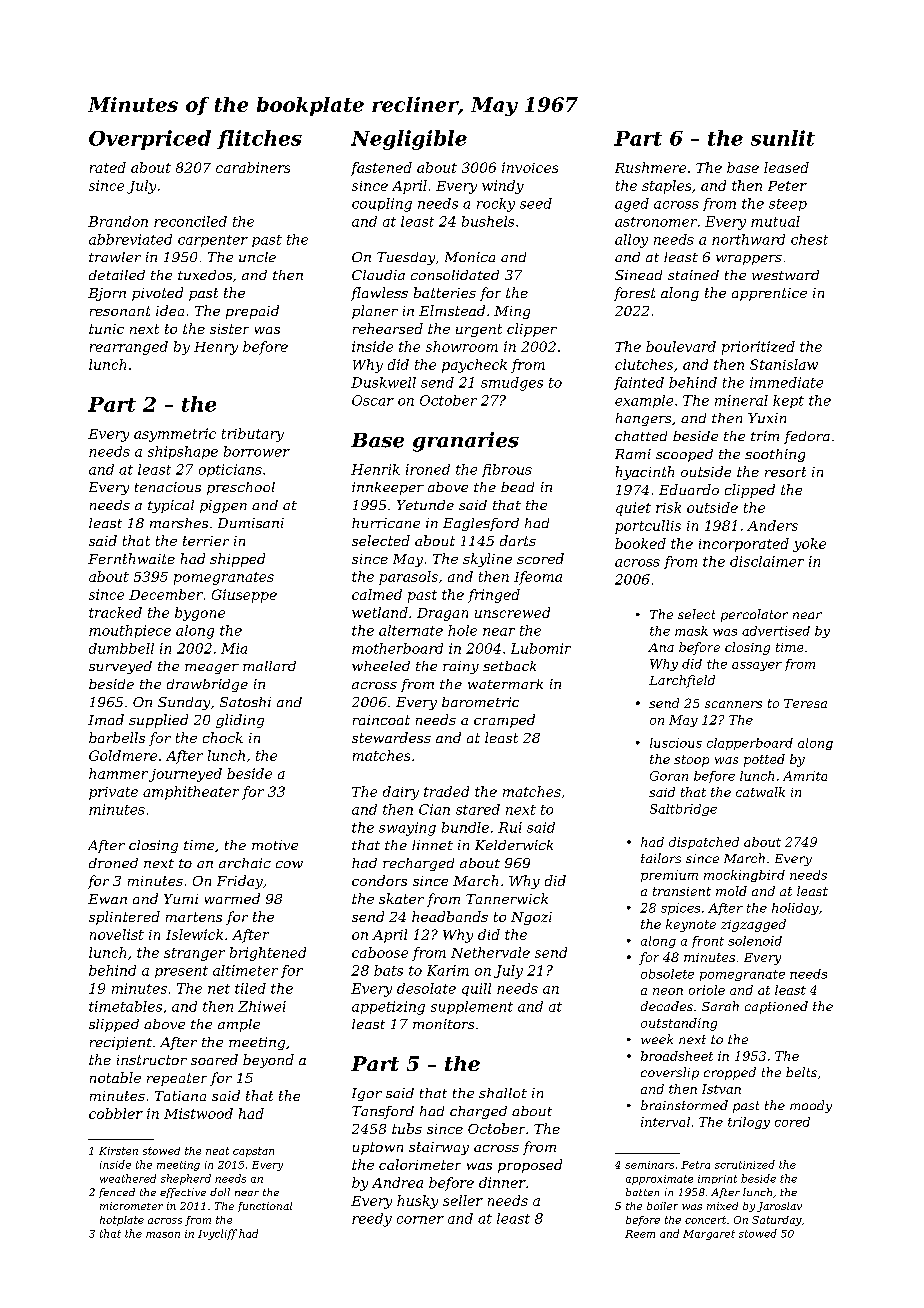  I want to click on asymmetric, so click(175, 435).
